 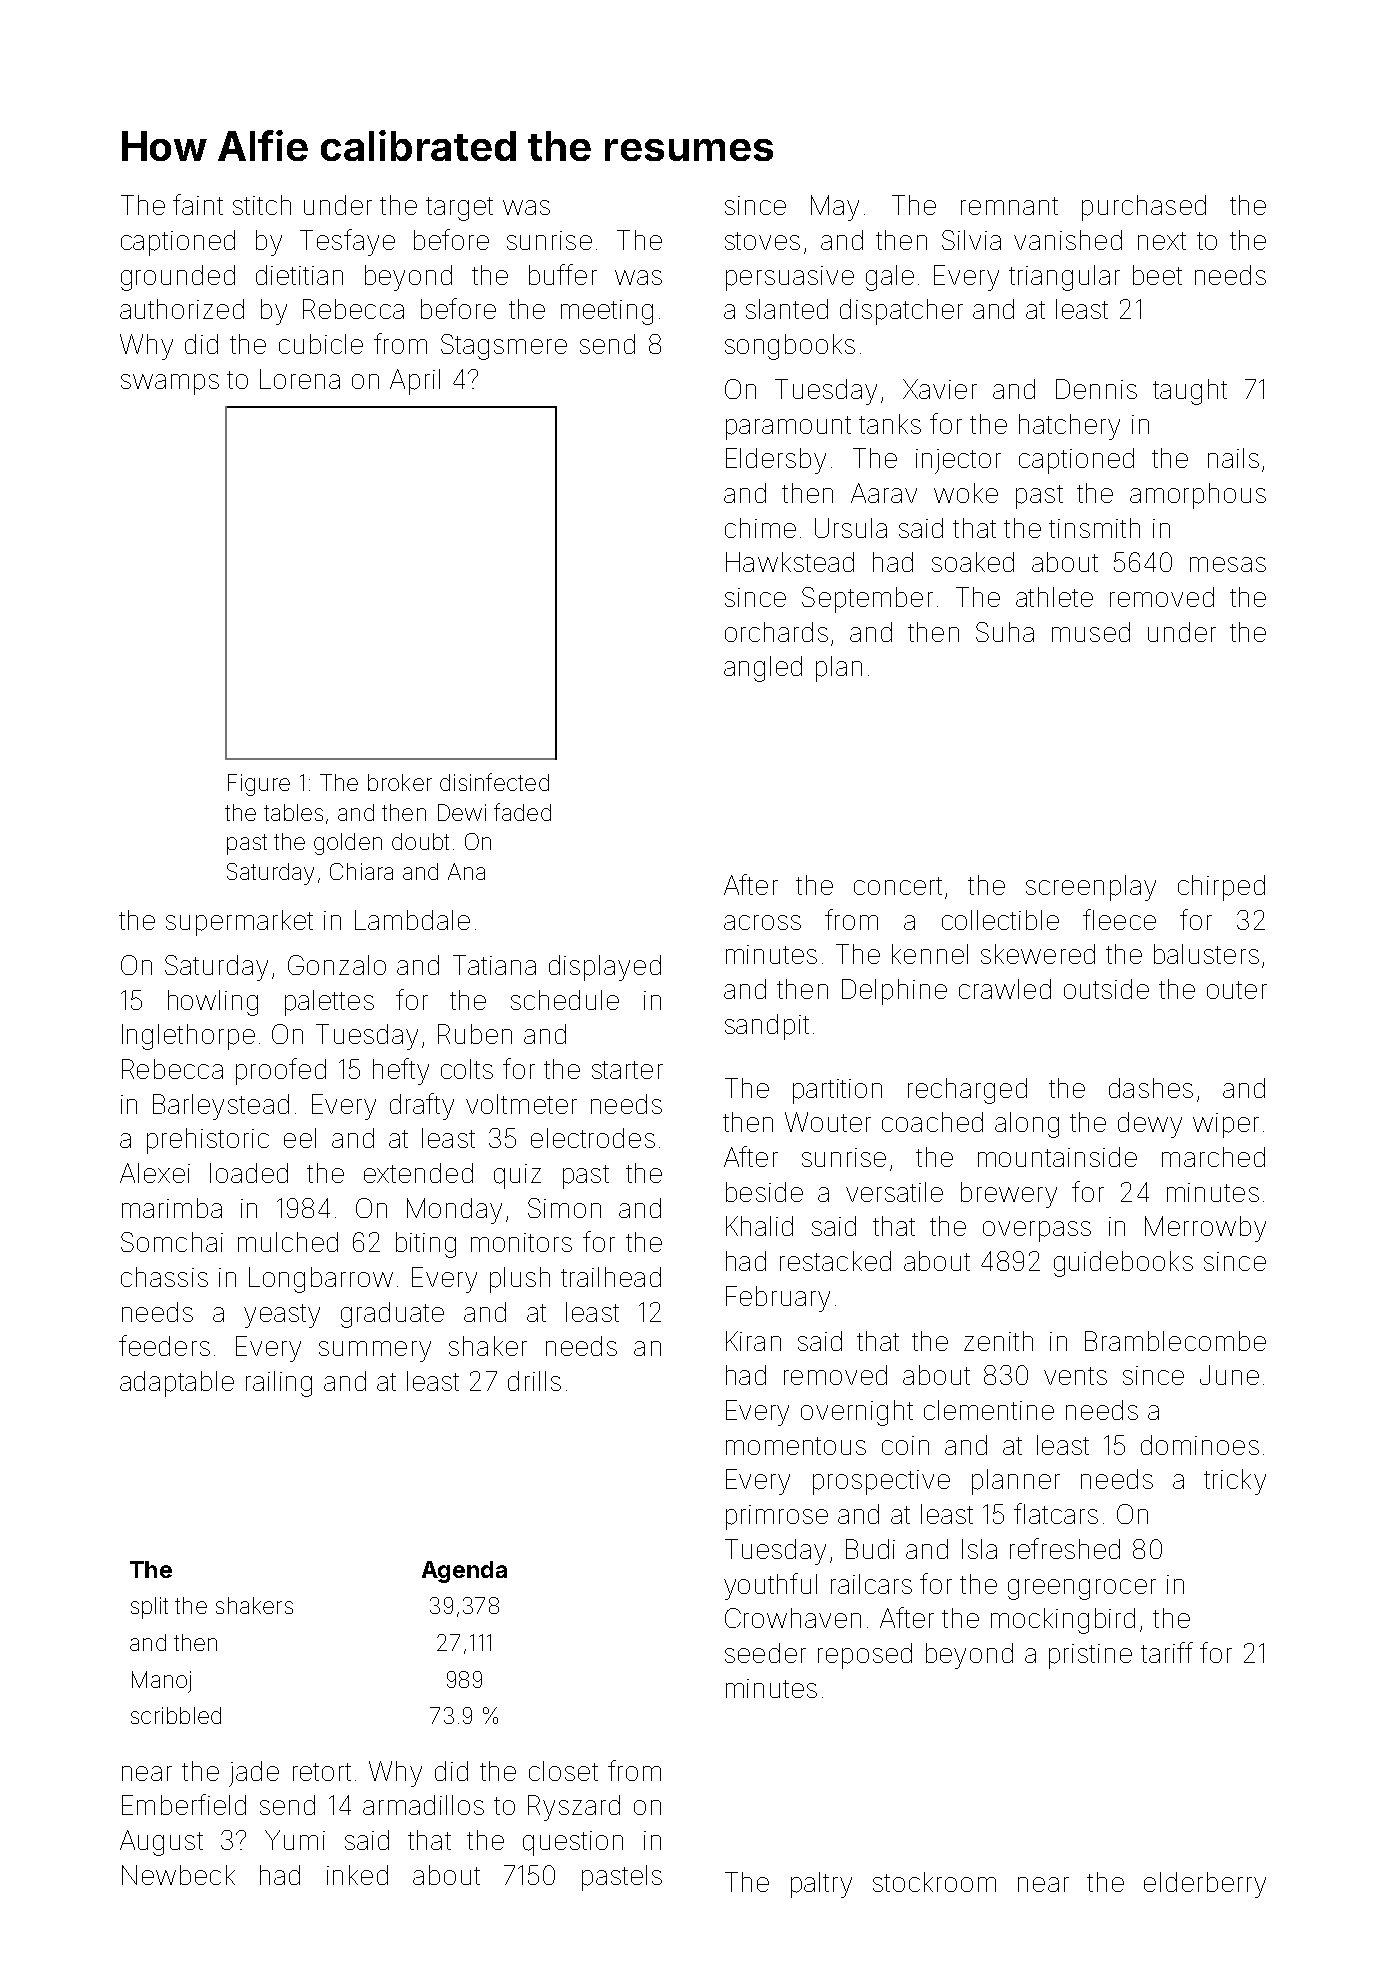 I want to click on youthful, so click(x=770, y=1586).
